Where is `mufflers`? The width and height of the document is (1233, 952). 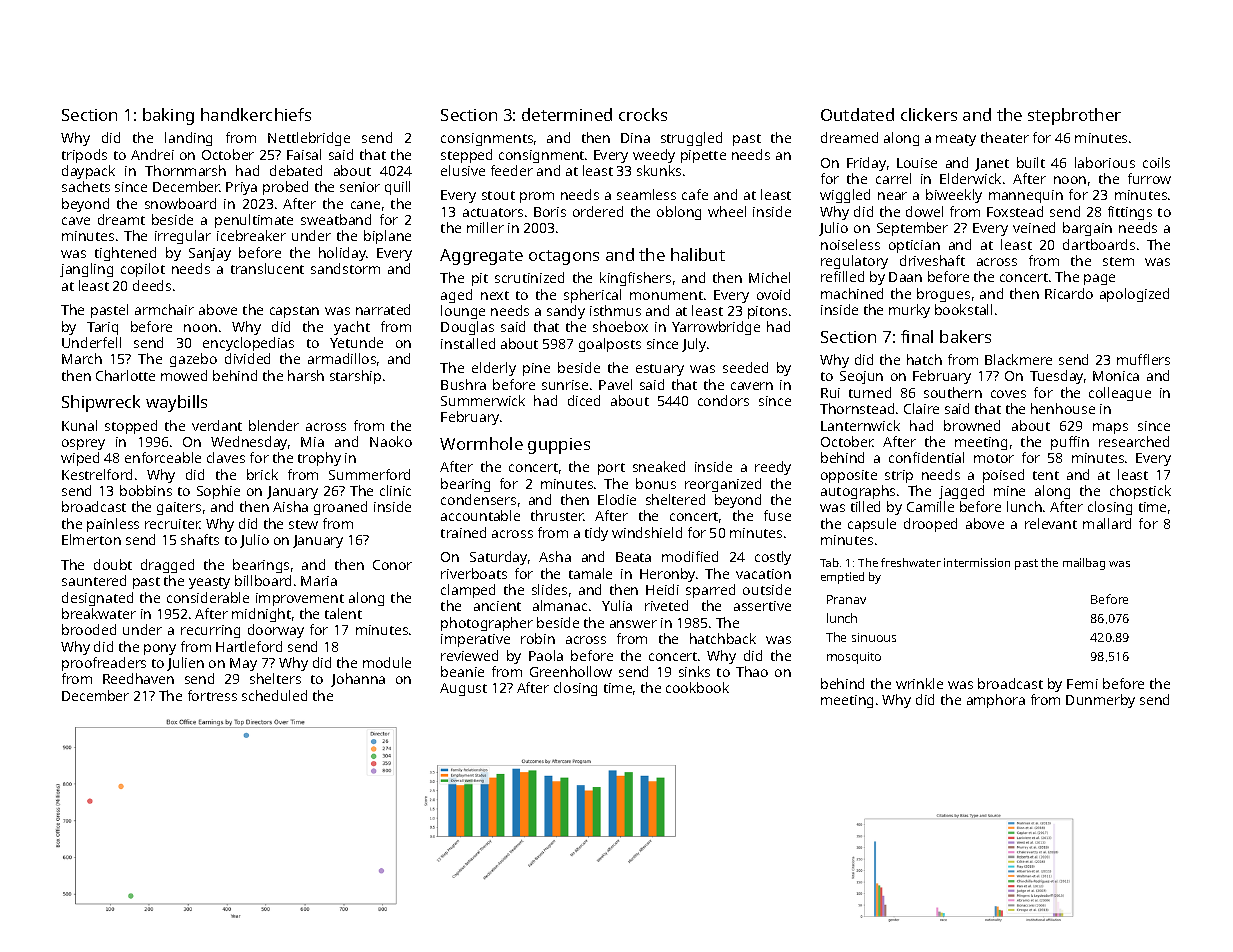
mufflers is located at coordinates (1143, 359).
